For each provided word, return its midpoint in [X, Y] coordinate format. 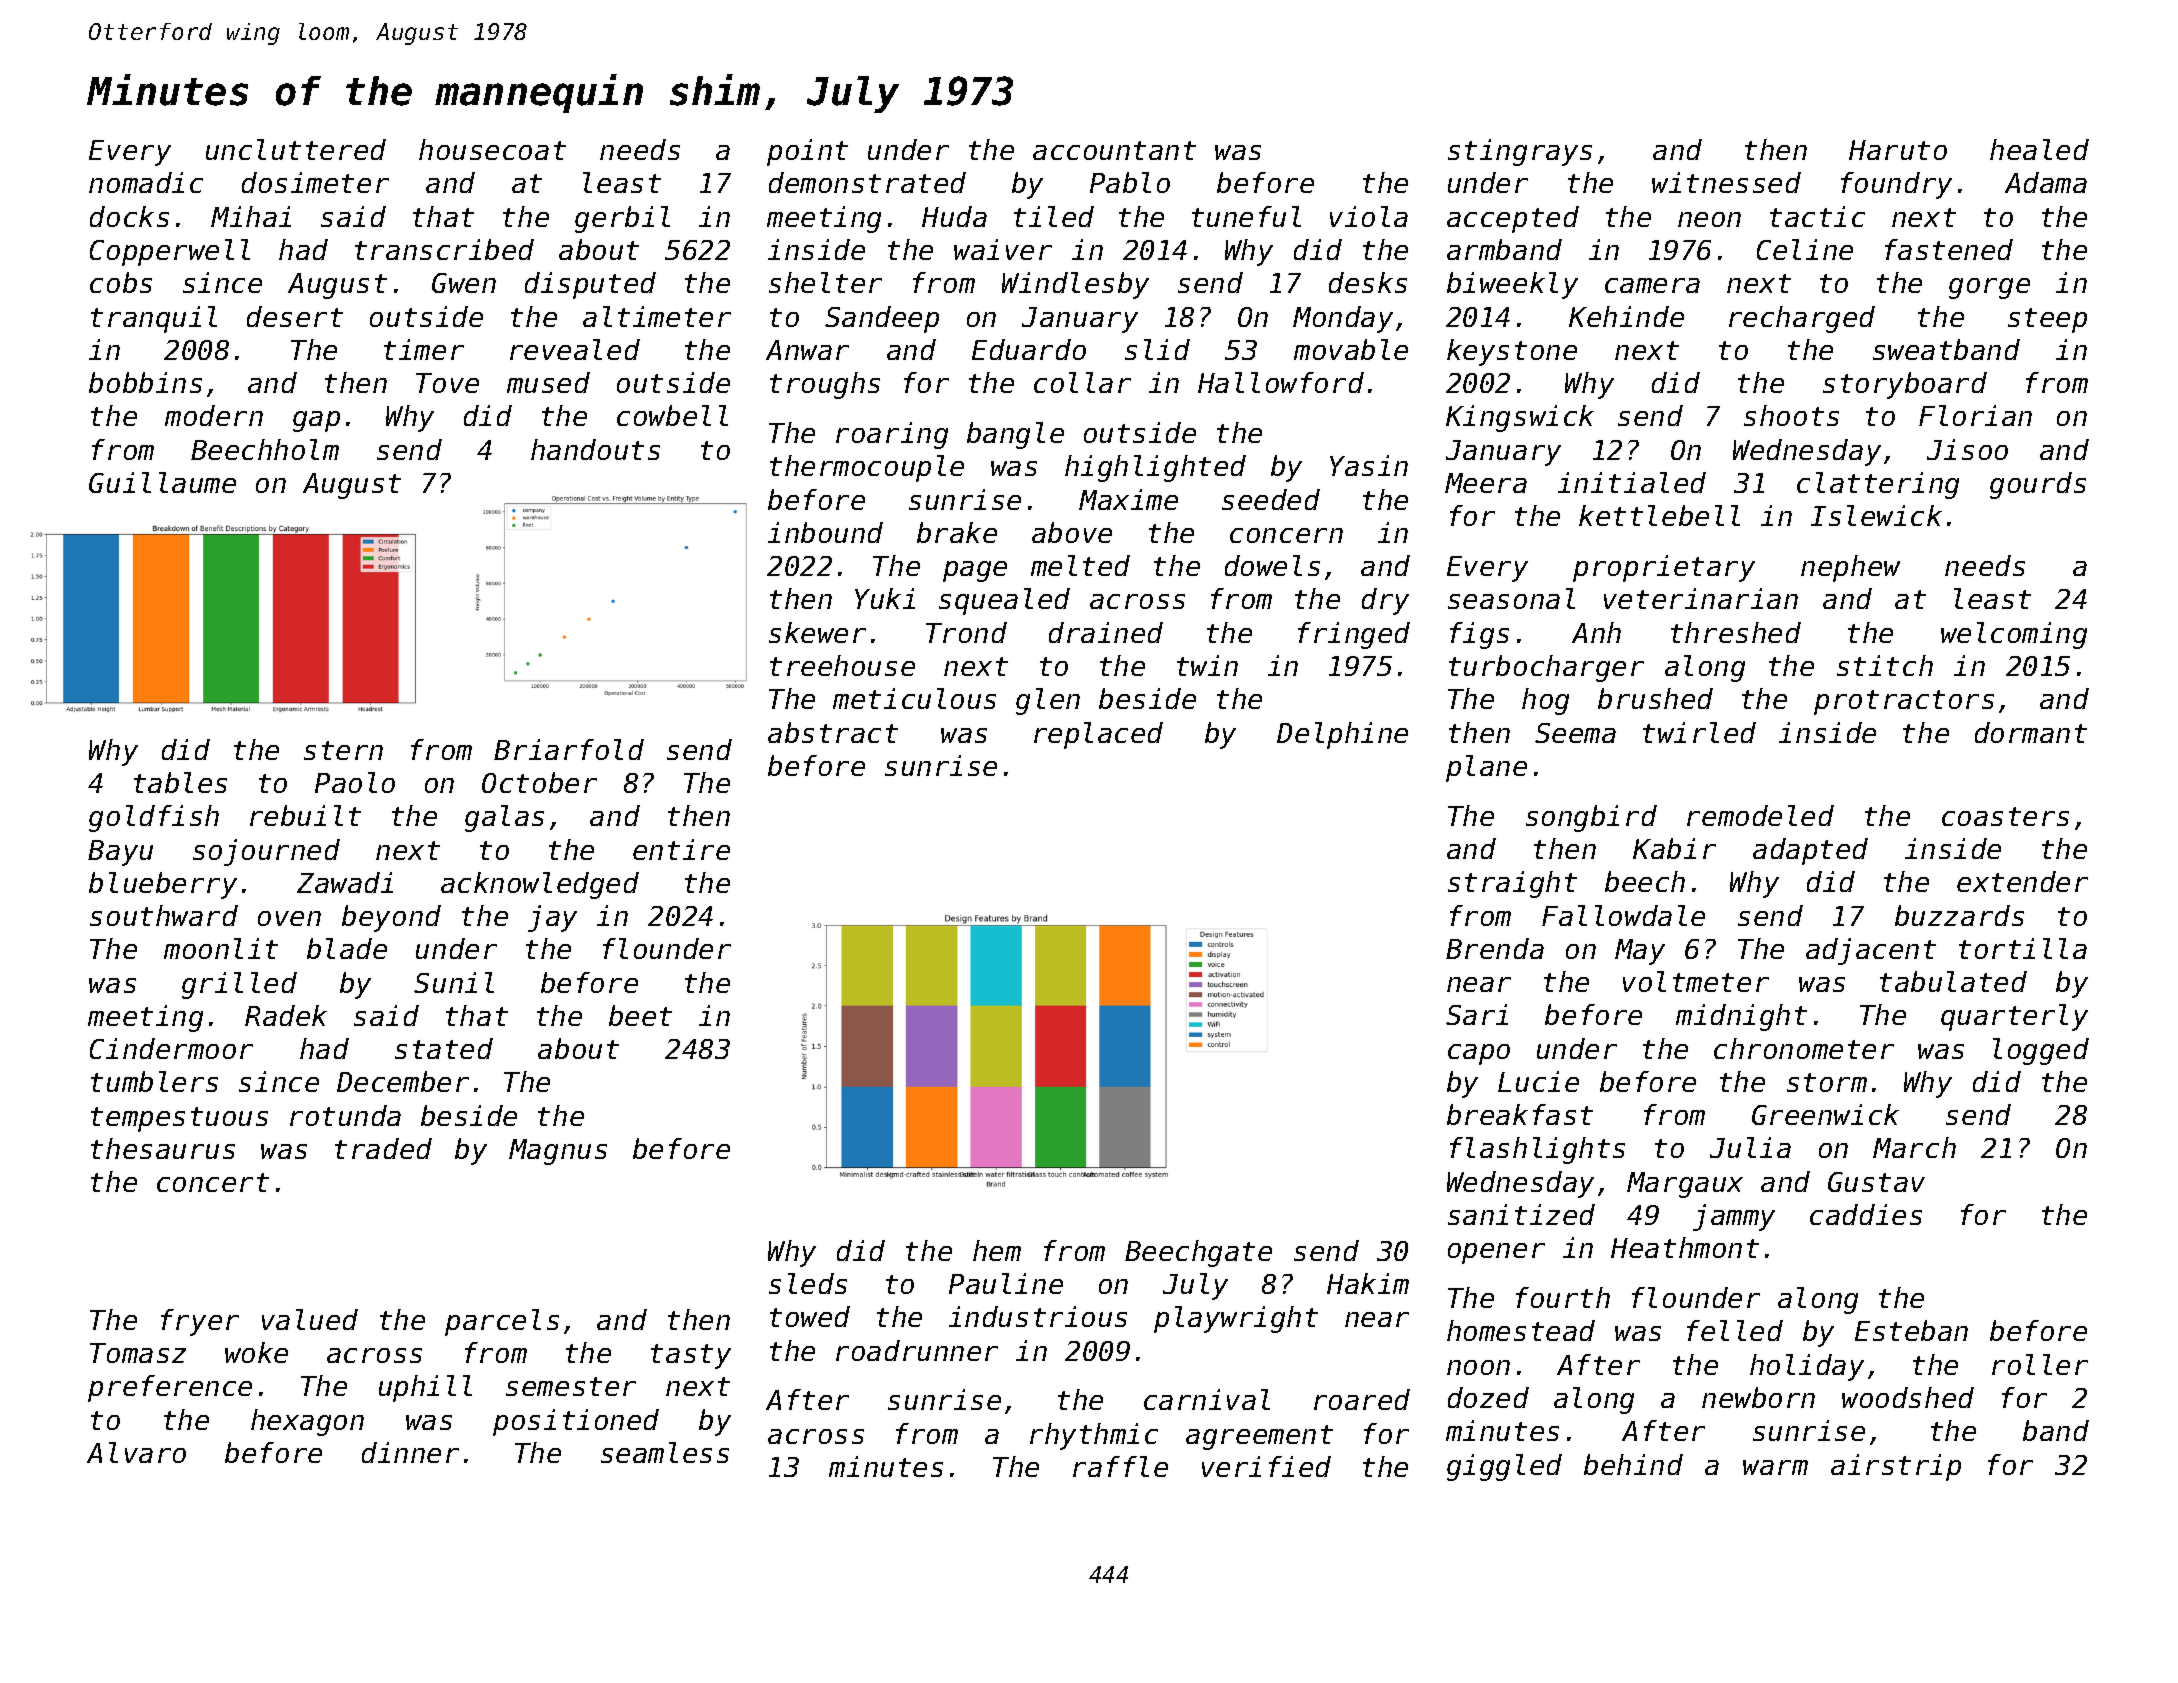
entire [681, 849]
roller [2040, 1364]
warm [1775, 1467]
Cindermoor [171, 1048]
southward [164, 915]
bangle [1015, 435]
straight [1512, 884]
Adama [2046, 182]
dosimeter [315, 182]
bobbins [145, 382]
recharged [1802, 319]
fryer [200, 1322]
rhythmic [1094, 1436]
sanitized [1521, 1214]
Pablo [1130, 182]
